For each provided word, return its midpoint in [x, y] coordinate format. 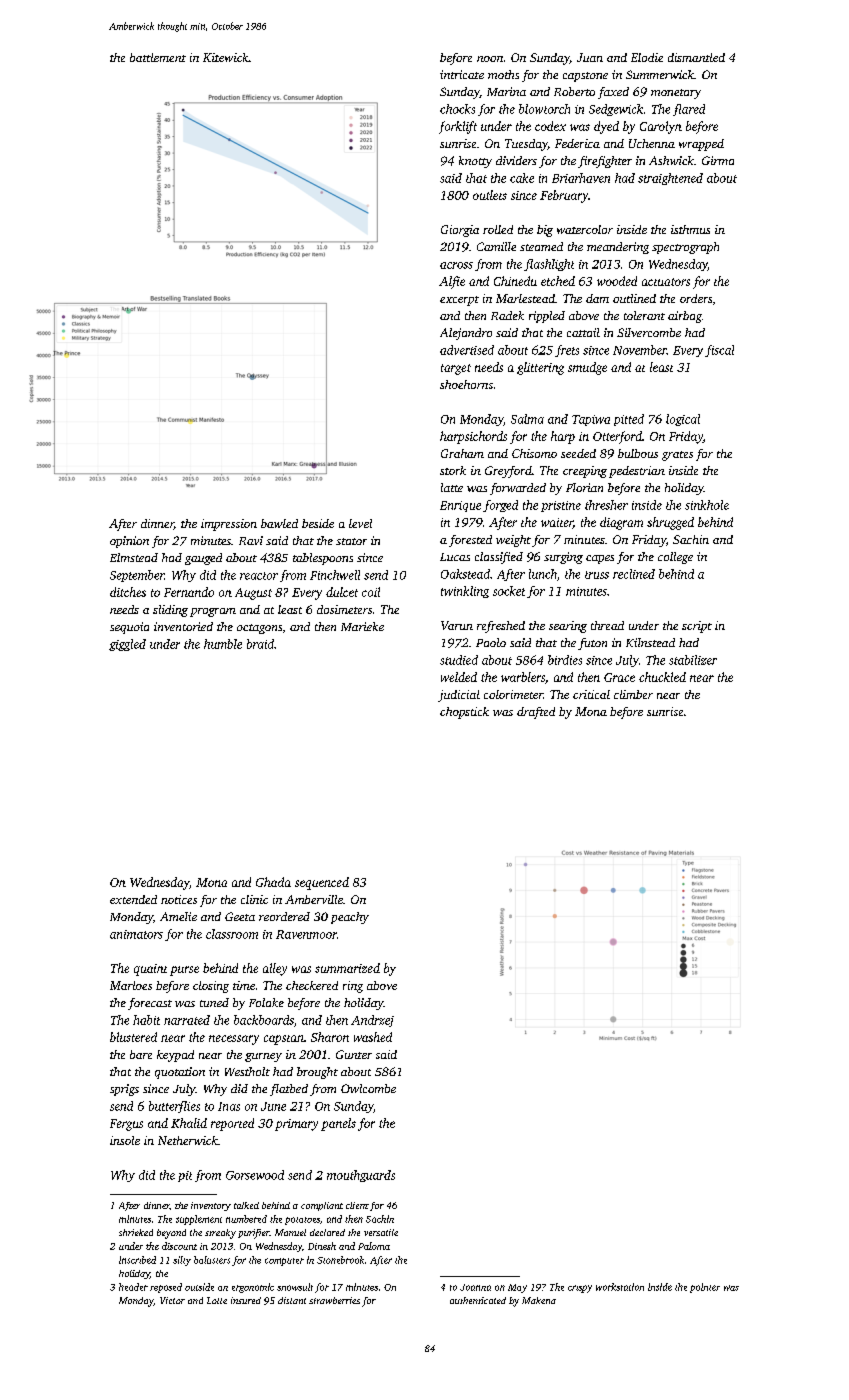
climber [633, 694]
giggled [127, 645]
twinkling [465, 592]
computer [284, 1262]
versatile [381, 1232]
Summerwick [660, 74]
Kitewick [226, 57]
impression [229, 525]
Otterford [617, 437]
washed [373, 1037]
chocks [457, 109]
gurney [263, 1057]
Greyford [508, 472]
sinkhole [707, 505]
